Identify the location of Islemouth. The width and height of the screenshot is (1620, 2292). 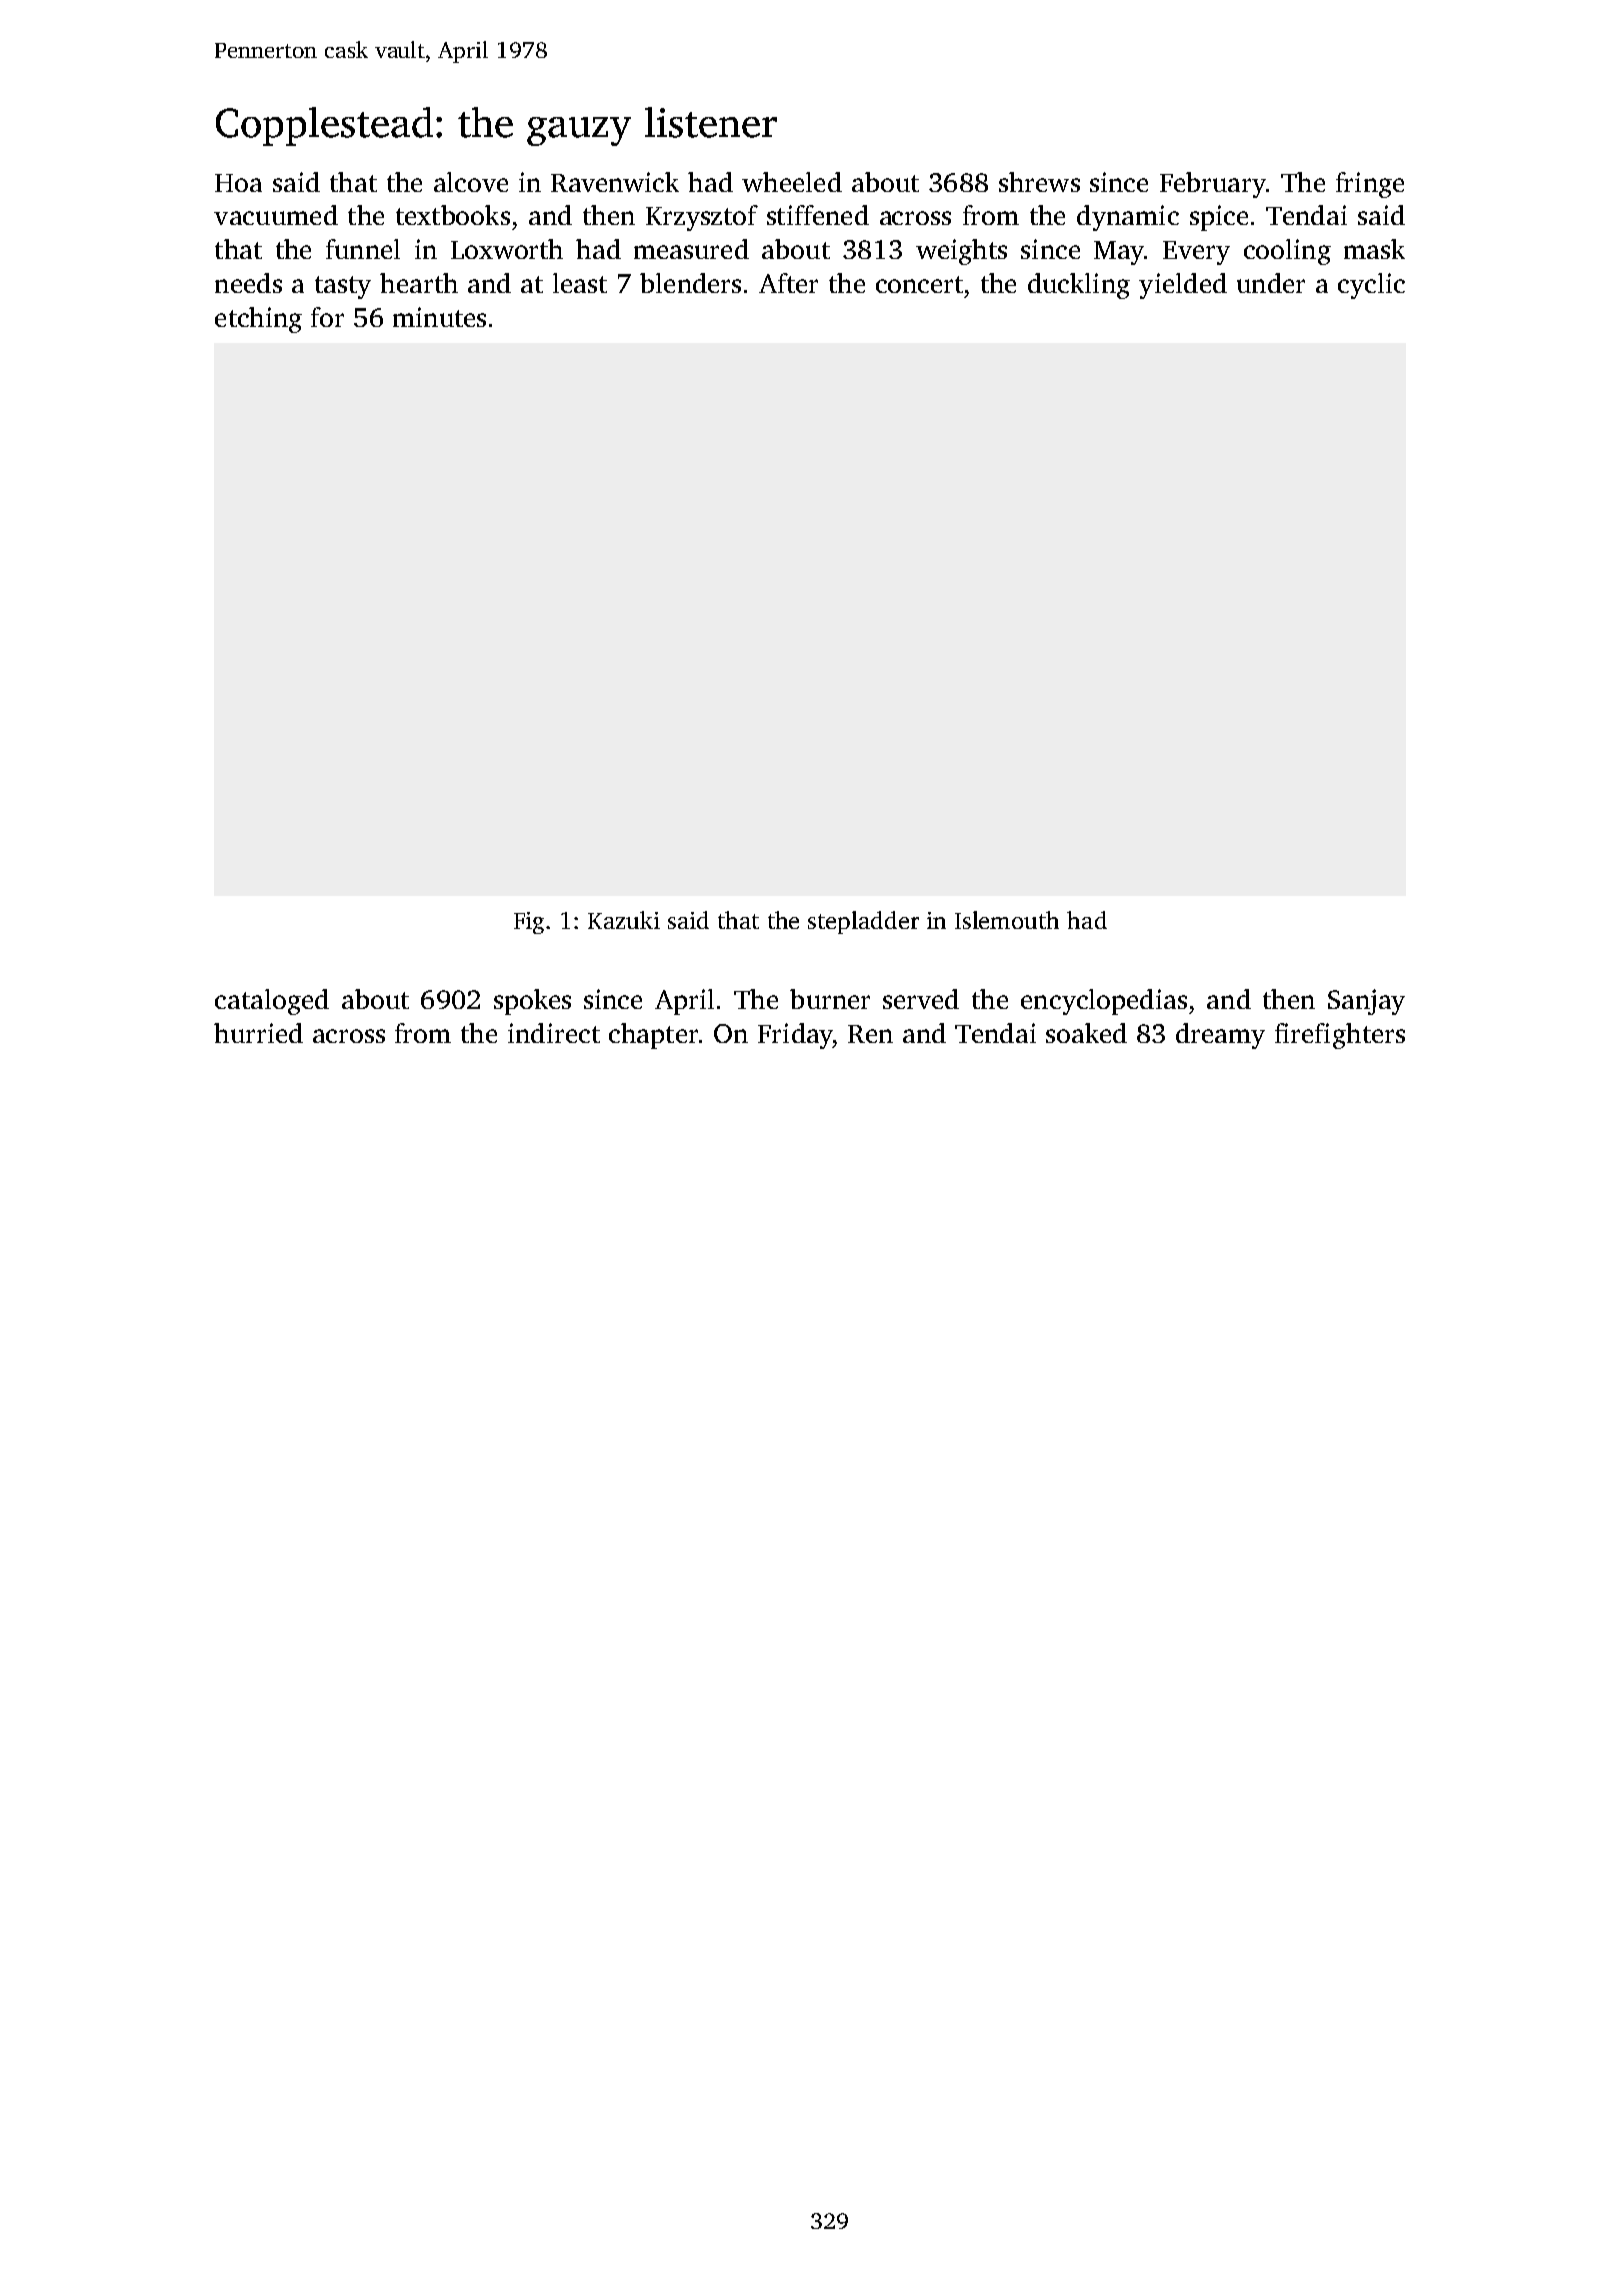
(1007, 920).
